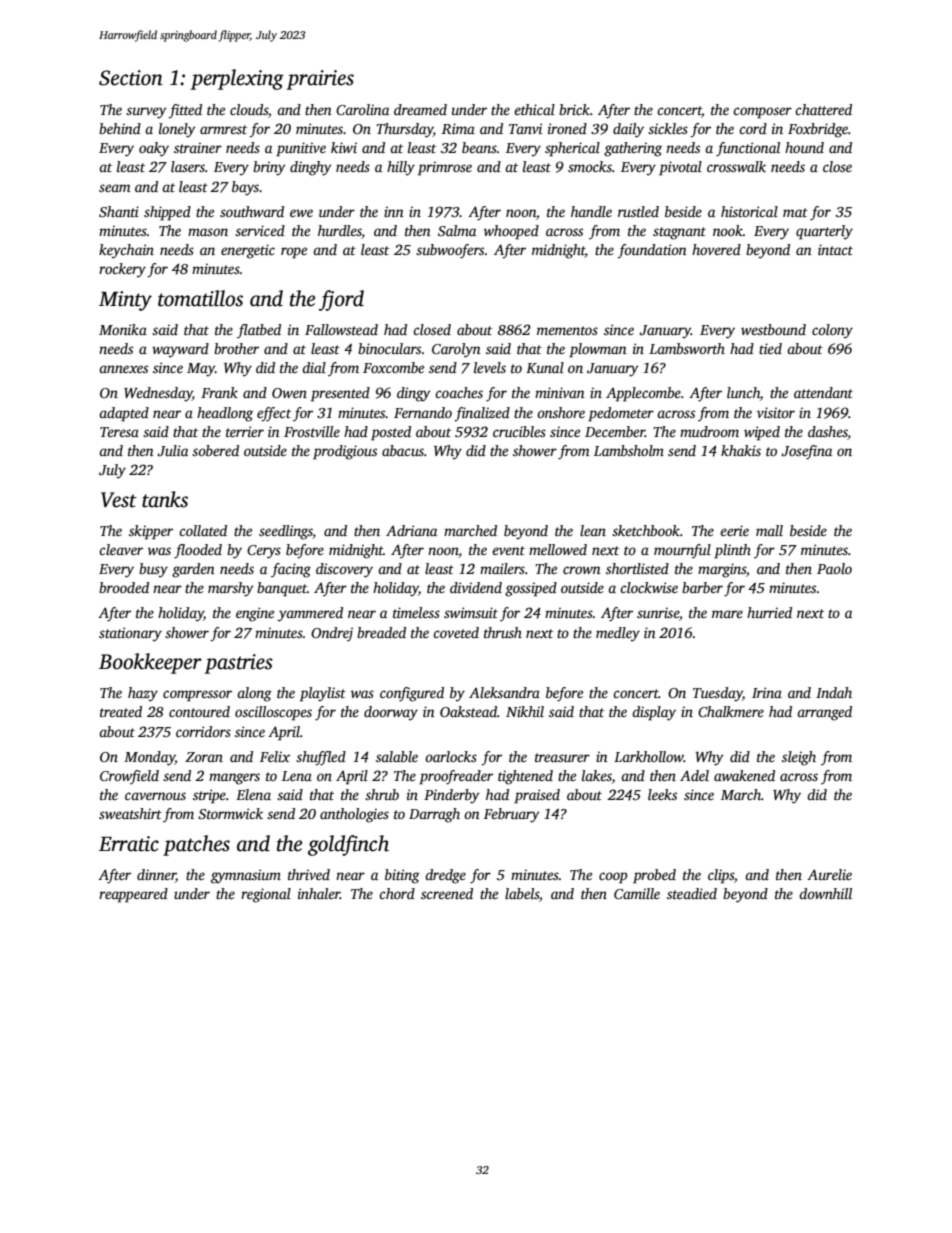  Describe the element at coordinates (834, 568) in the page. I see `Paolo` at that location.
